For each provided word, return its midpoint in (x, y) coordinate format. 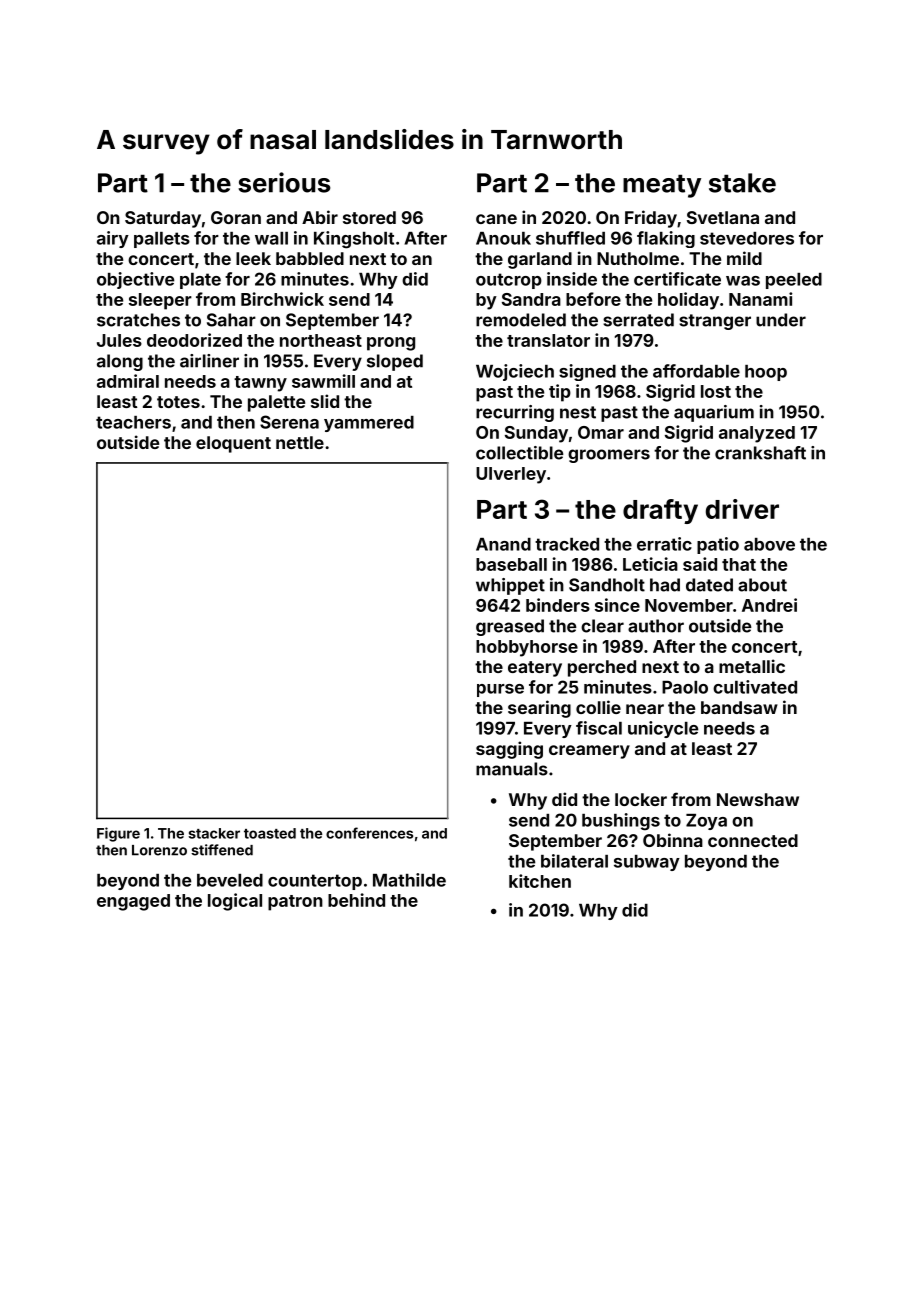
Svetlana (723, 217)
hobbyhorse (527, 648)
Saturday (163, 219)
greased (510, 627)
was (743, 281)
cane (496, 219)
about (762, 585)
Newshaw (758, 799)
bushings (621, 822)
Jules (119, 340)
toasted (270, 833)
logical (235, 902)
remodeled (521, 320)
